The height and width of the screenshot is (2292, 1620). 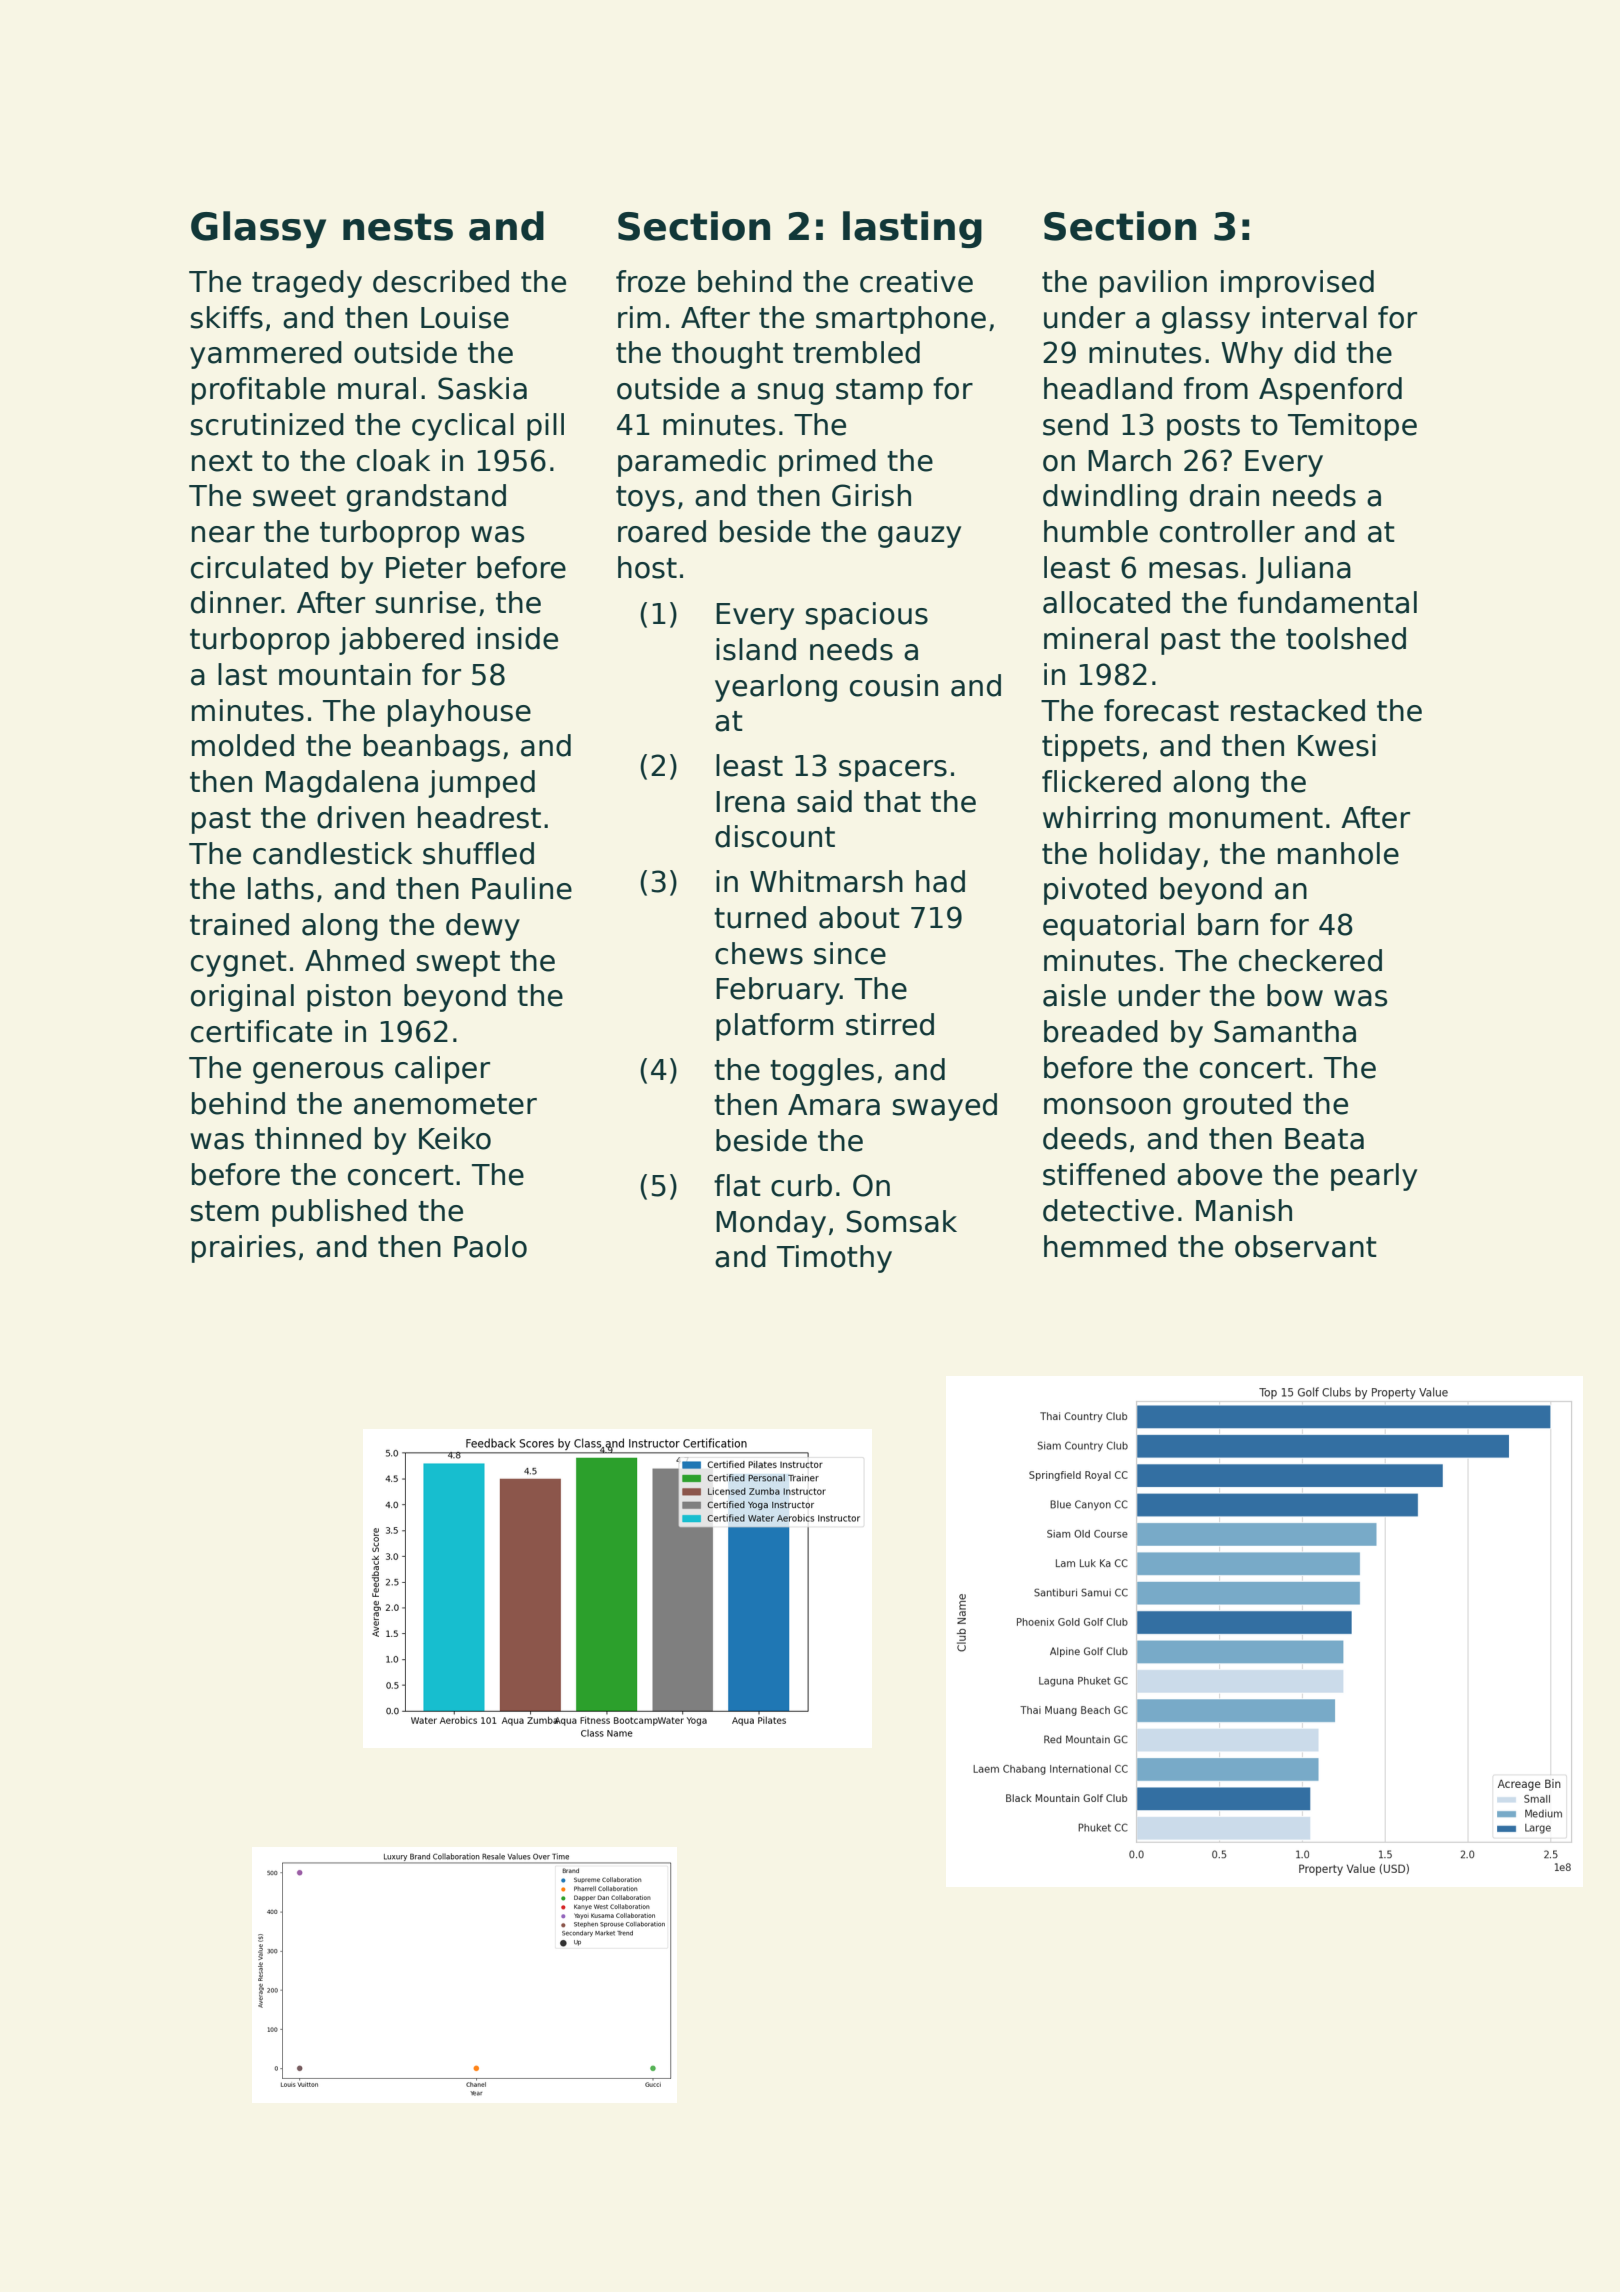 I want to click on Kwesi, so click(x=1337, y=745).
